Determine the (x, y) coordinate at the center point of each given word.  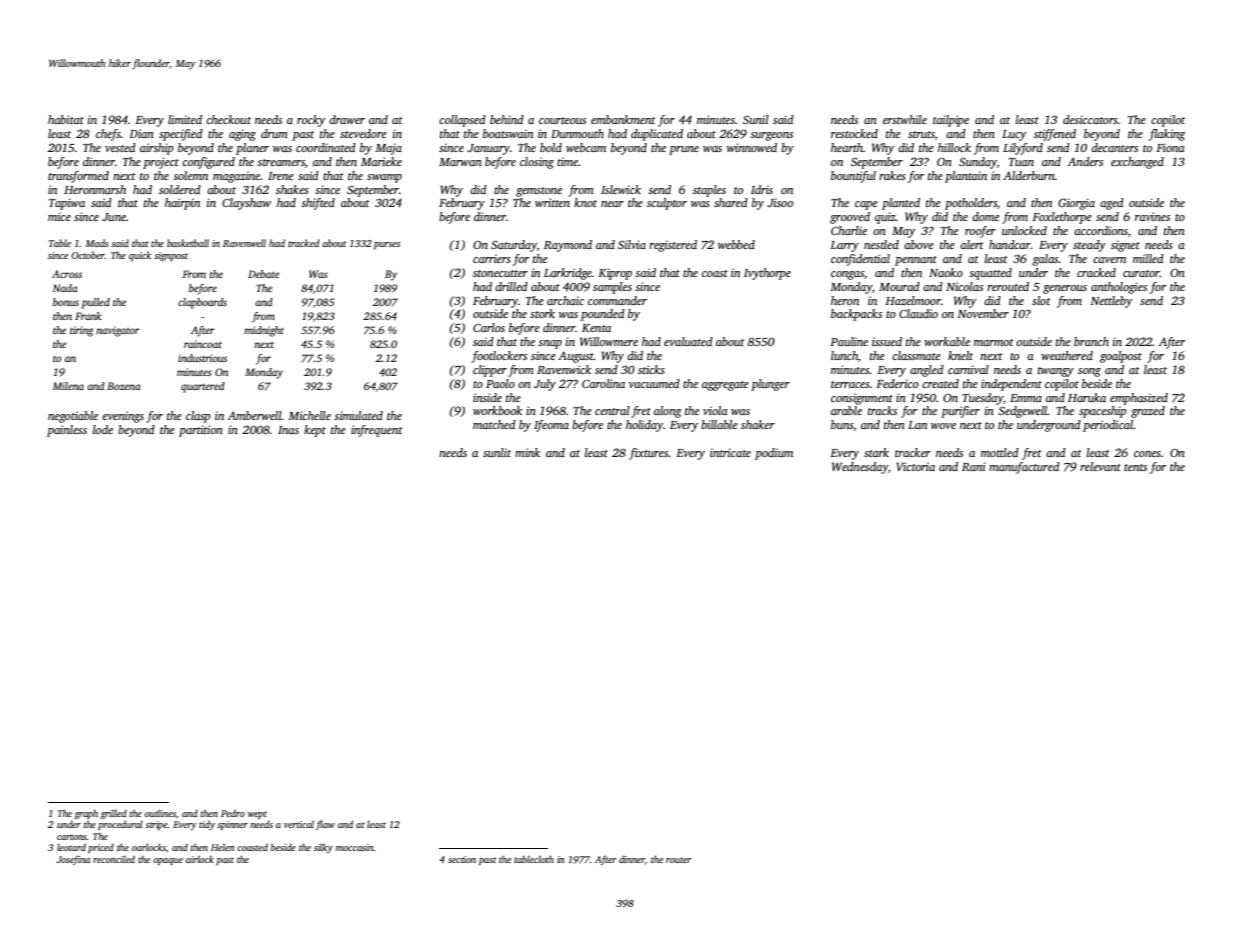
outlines (160, 813)
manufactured (1024, 468)
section (462, 859)
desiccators (1090, 119)
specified (181, 135)
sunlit (497, 452)
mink (527, 452)
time (568, 161)
